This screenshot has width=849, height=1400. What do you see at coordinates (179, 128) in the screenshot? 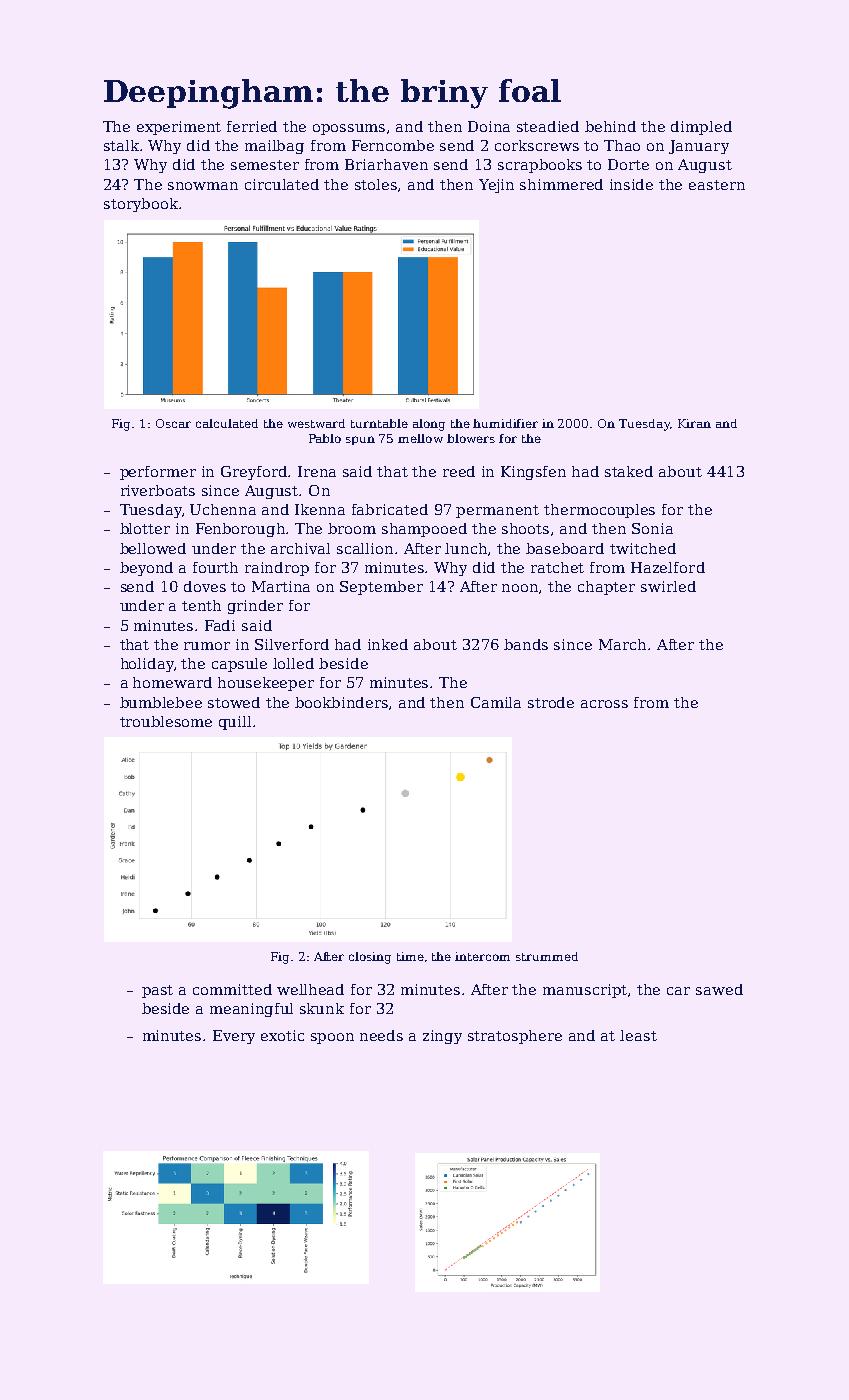
I see `experiment` at bounding box center [179, 128].
